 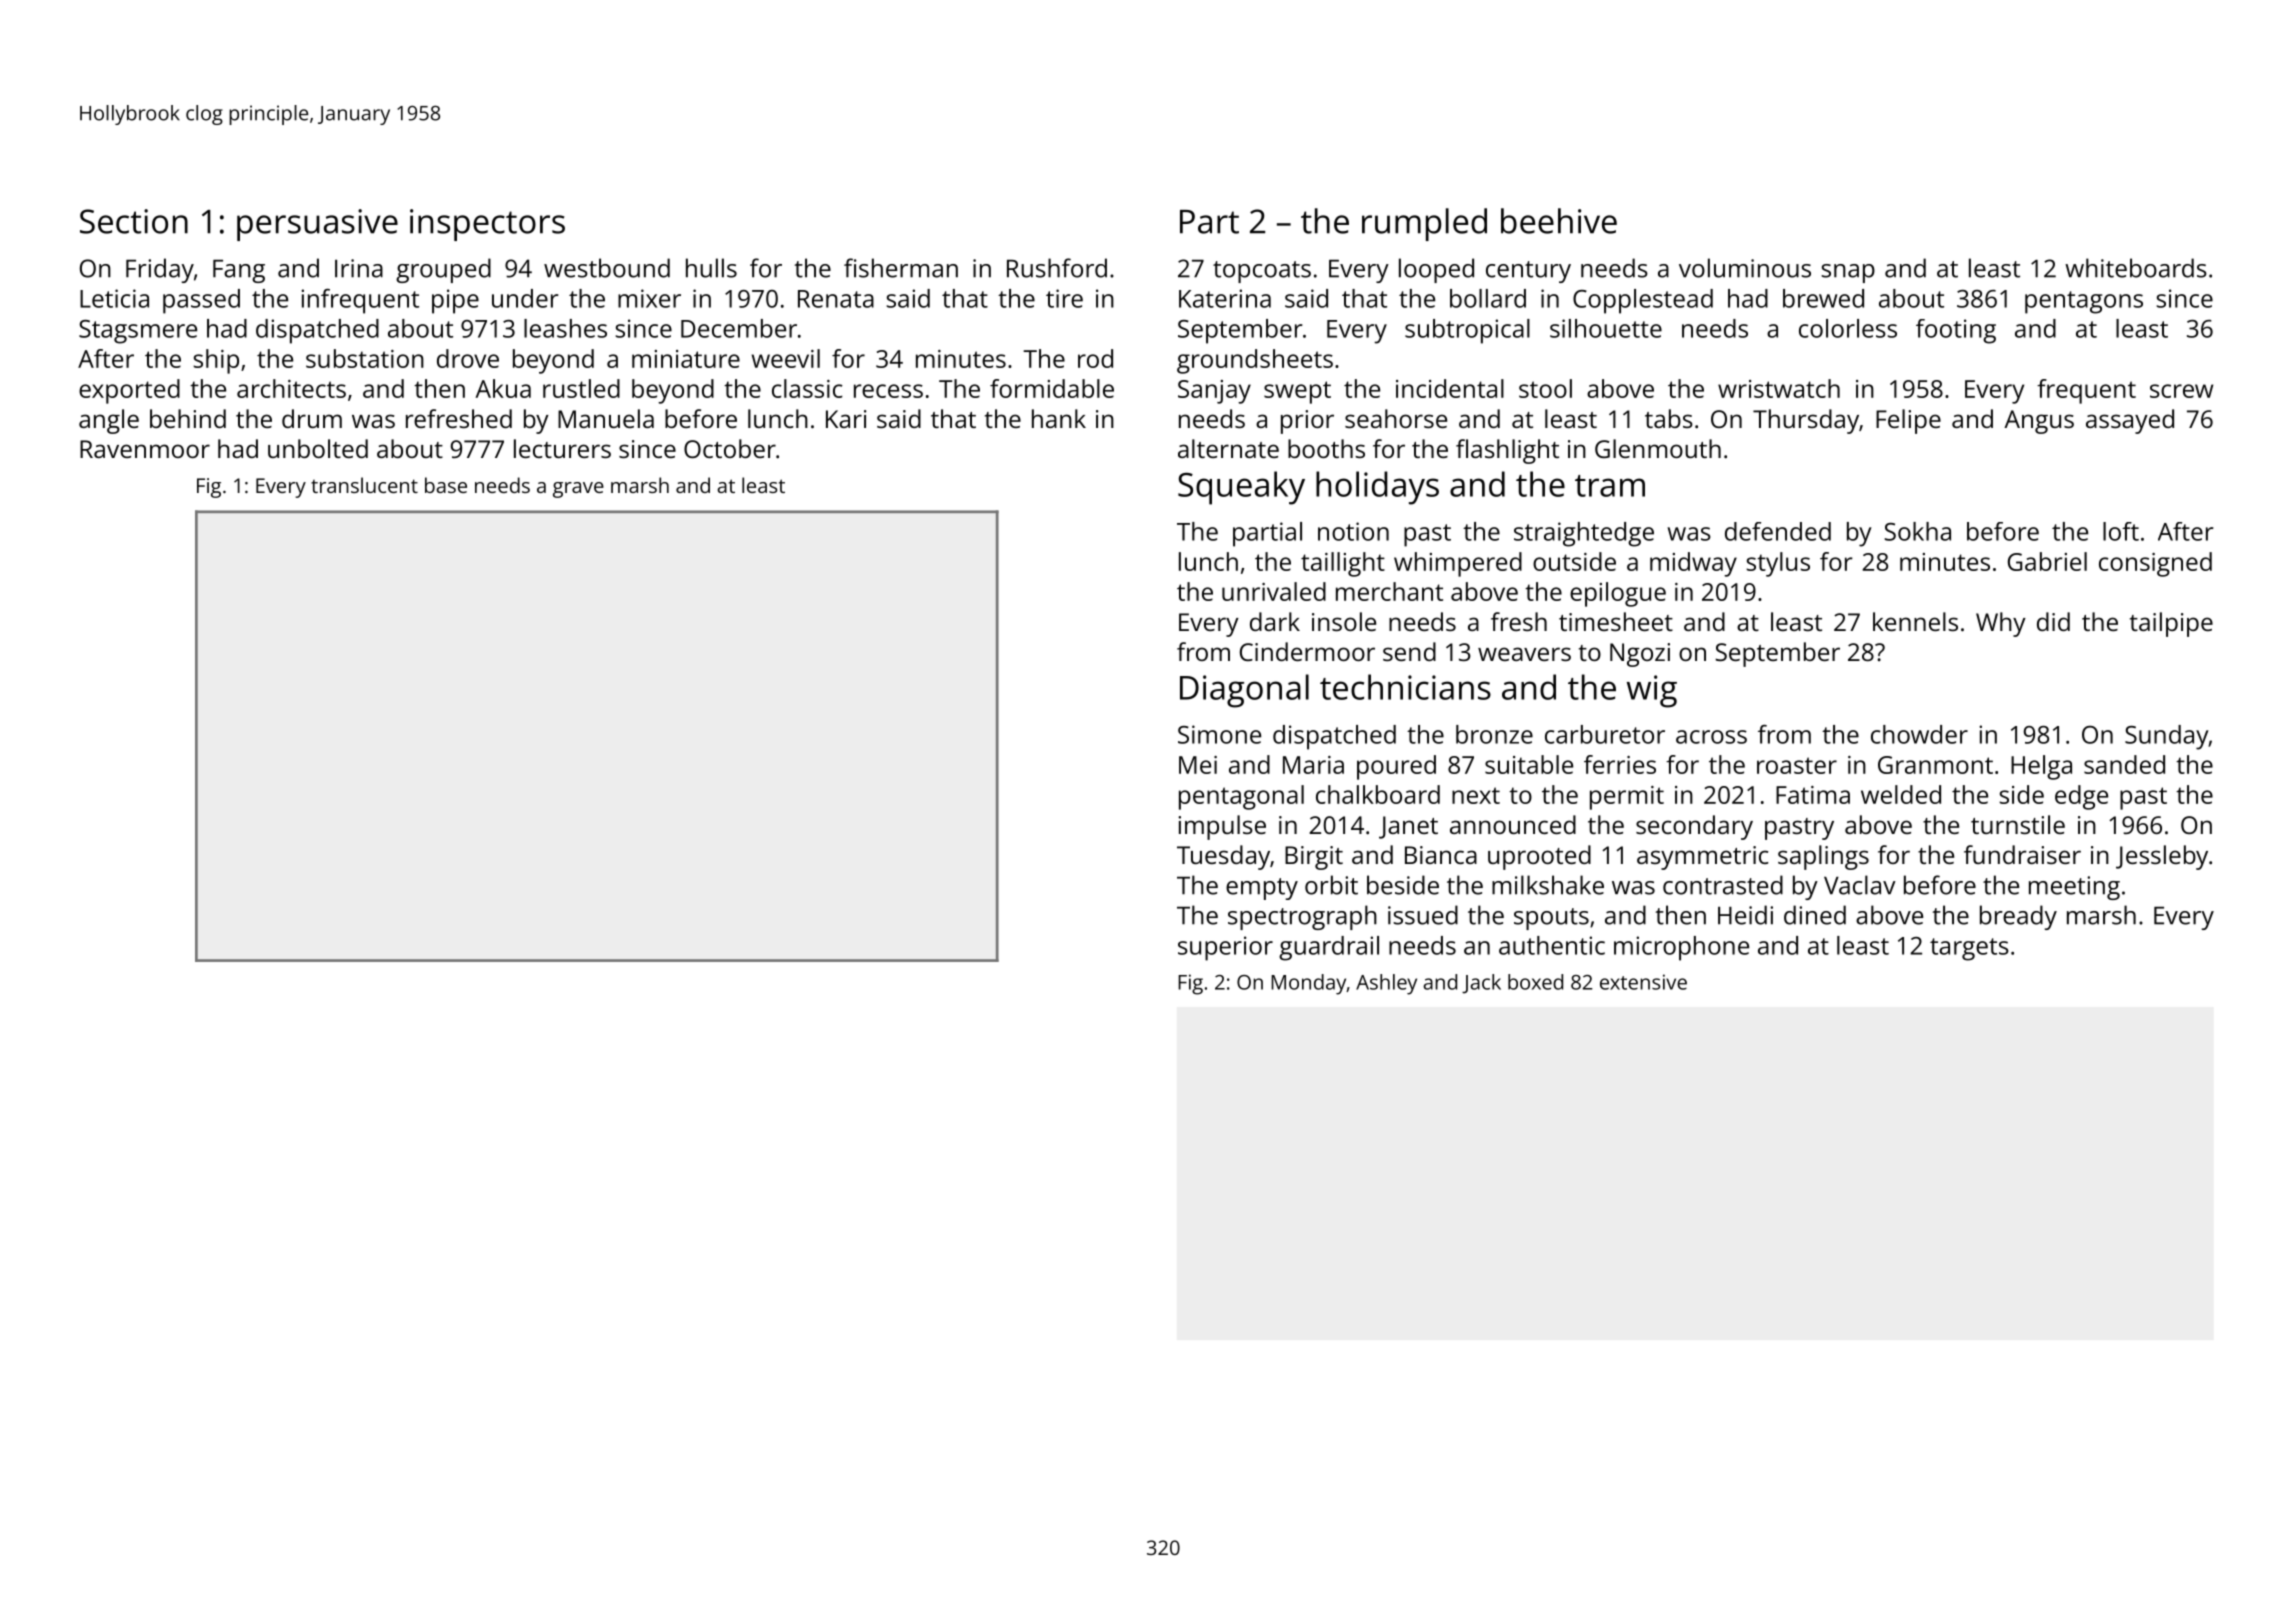 What do you see at coordinates (888, 391) in the screenshot?
I see `recess` at bounding box center [888, 391].
